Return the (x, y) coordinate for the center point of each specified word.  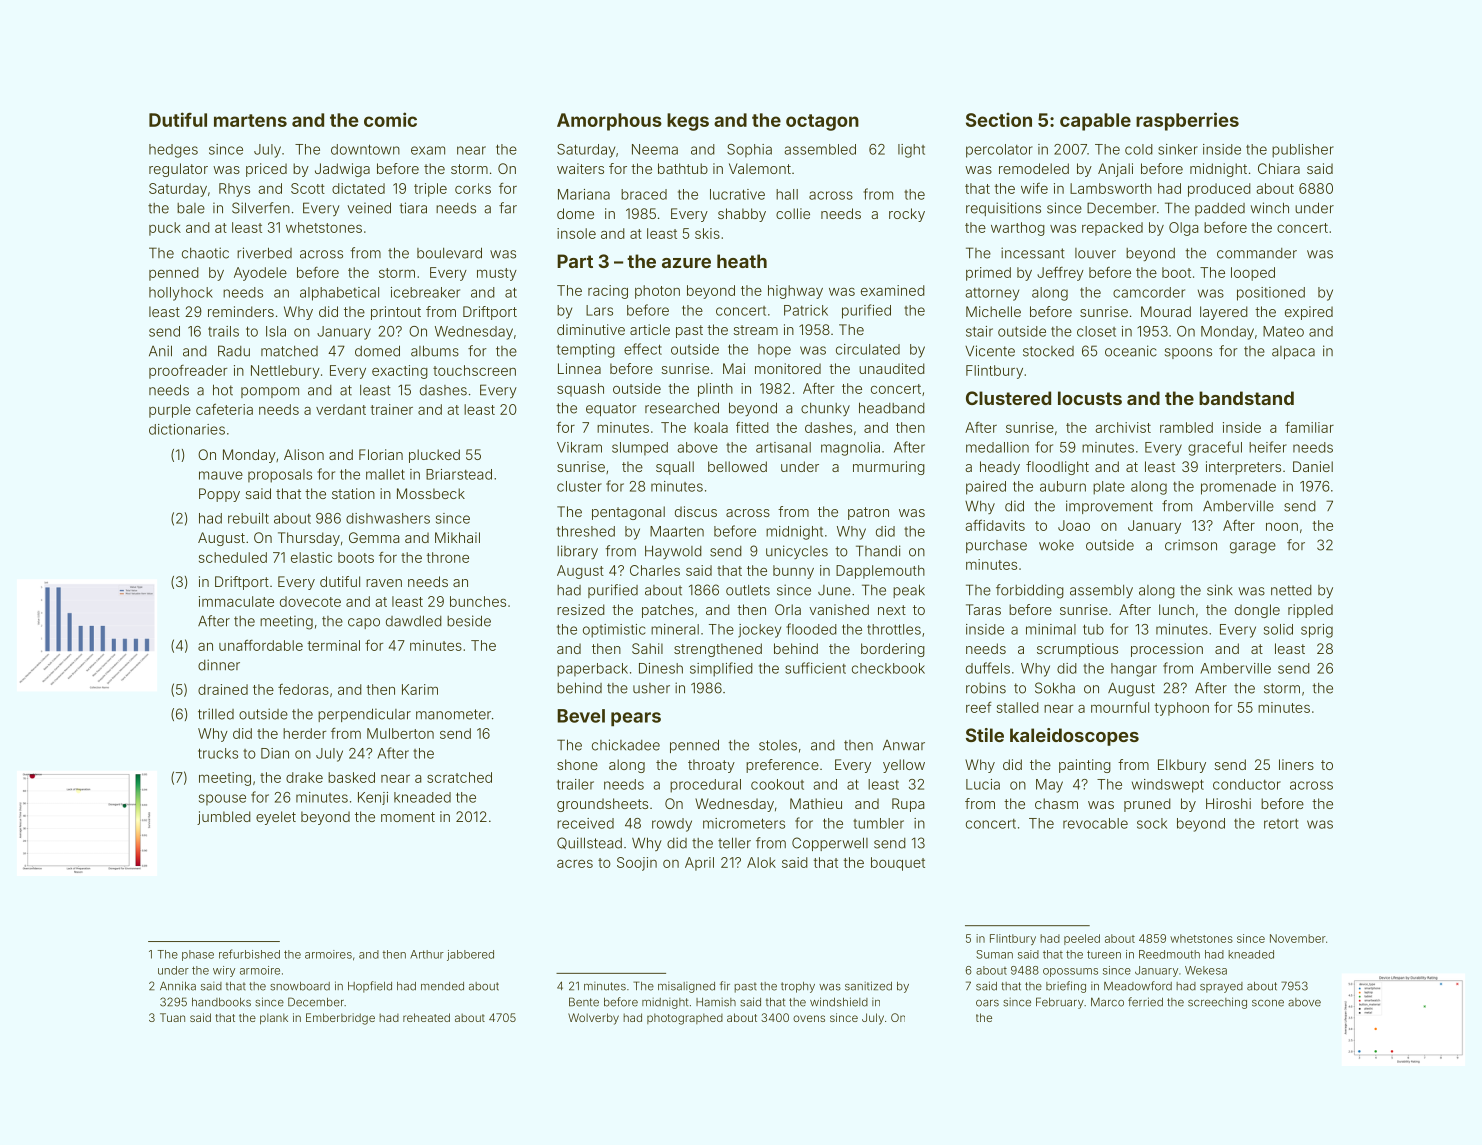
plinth (715, 390)
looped (1253, 274)
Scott (308, 188)
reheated (426, 1017)
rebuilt (248, 518)
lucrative (737, 194)
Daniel (1313, 466)
